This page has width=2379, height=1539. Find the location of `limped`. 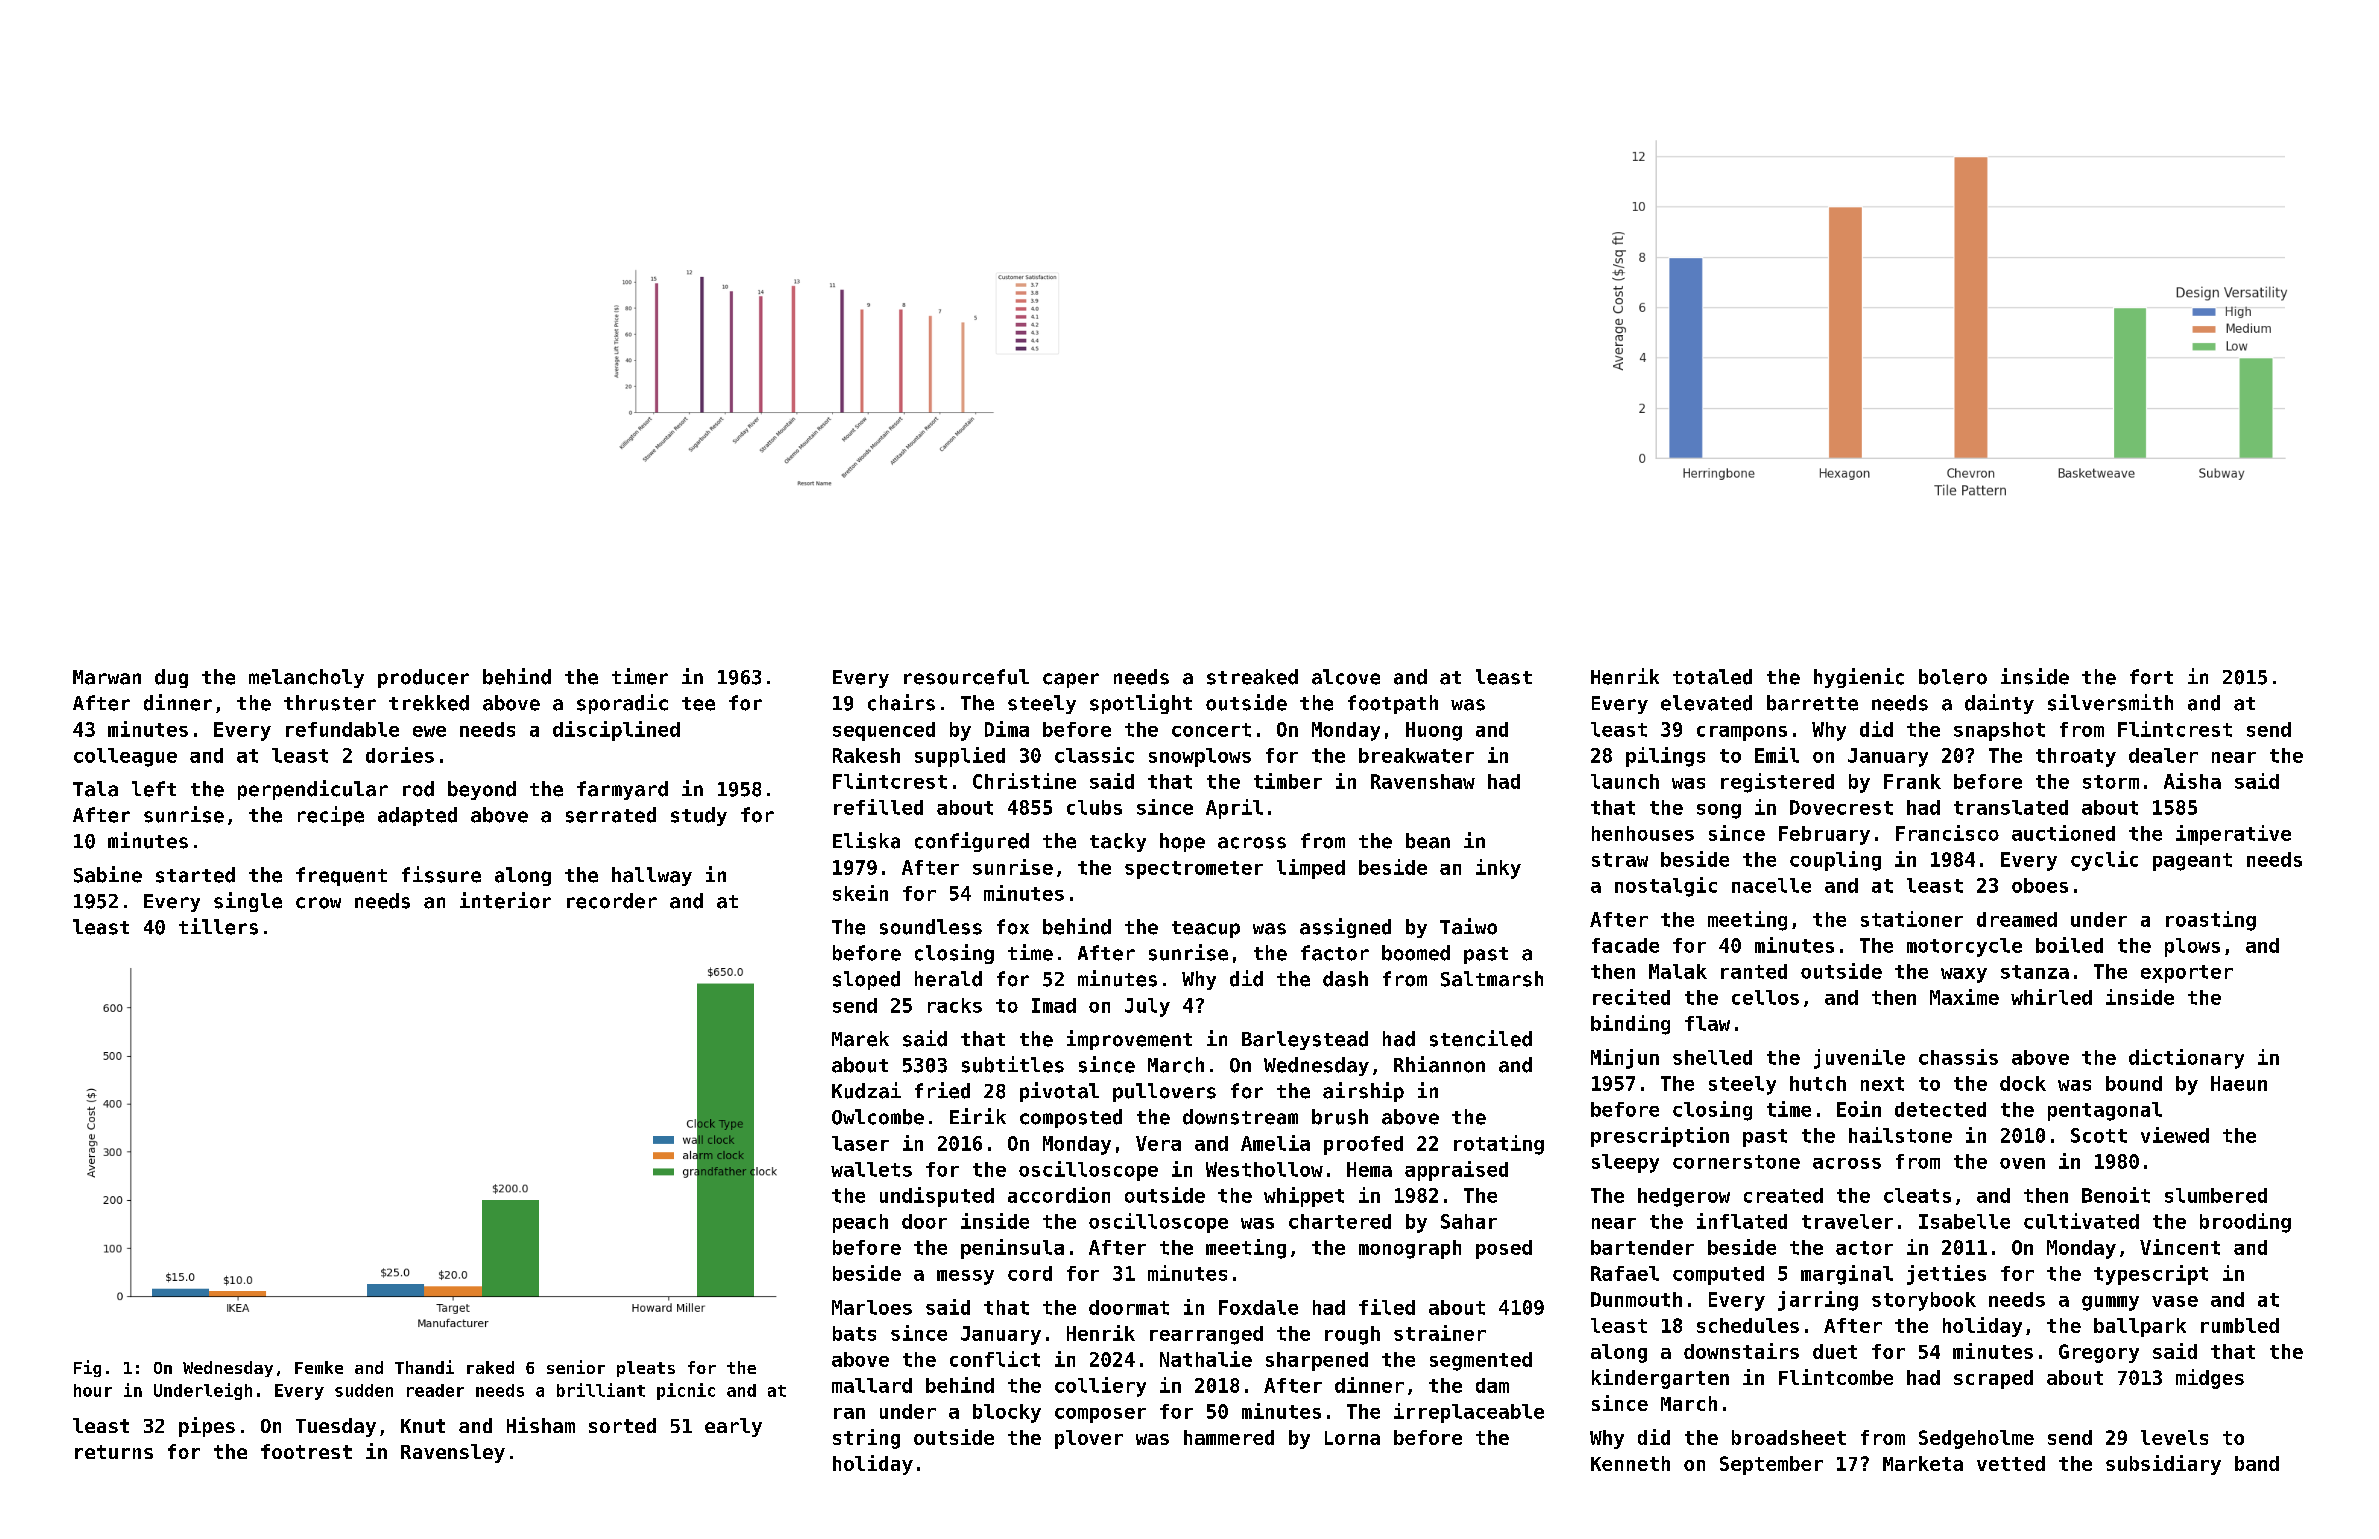

limped is located at coordinates (1311, 869).
